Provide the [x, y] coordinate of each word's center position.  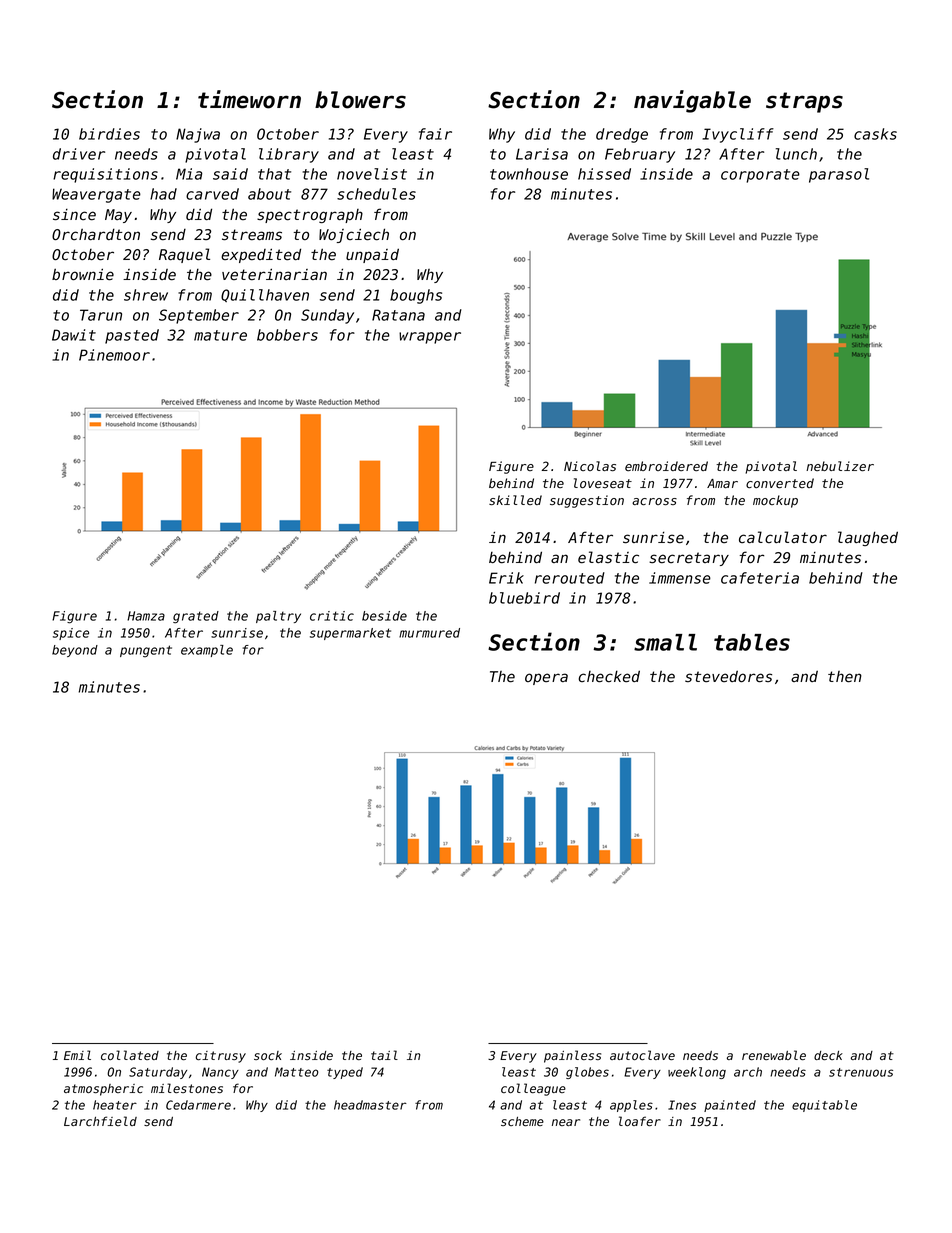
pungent [146, 651]
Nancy [220, 1073]
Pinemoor [114, 355]
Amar [722, 483]
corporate [760, 176]
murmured [429, 633]
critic [332, 616]
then [845, 677]
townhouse [529, 174]
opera [546, 679]
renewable [774, 1055]
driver [79, 154]
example [207, 651]
